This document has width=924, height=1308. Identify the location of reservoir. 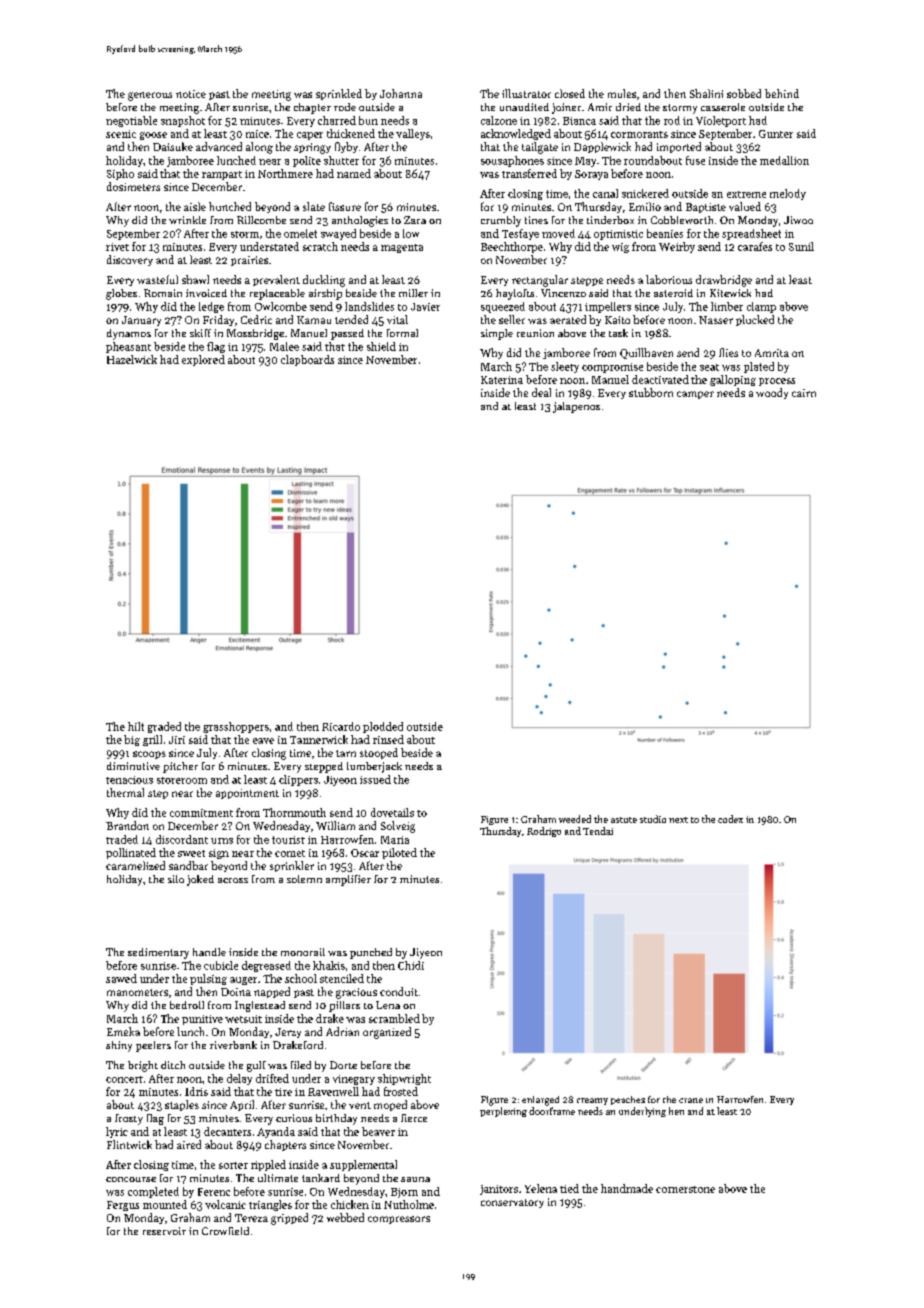
(164, 1231).
